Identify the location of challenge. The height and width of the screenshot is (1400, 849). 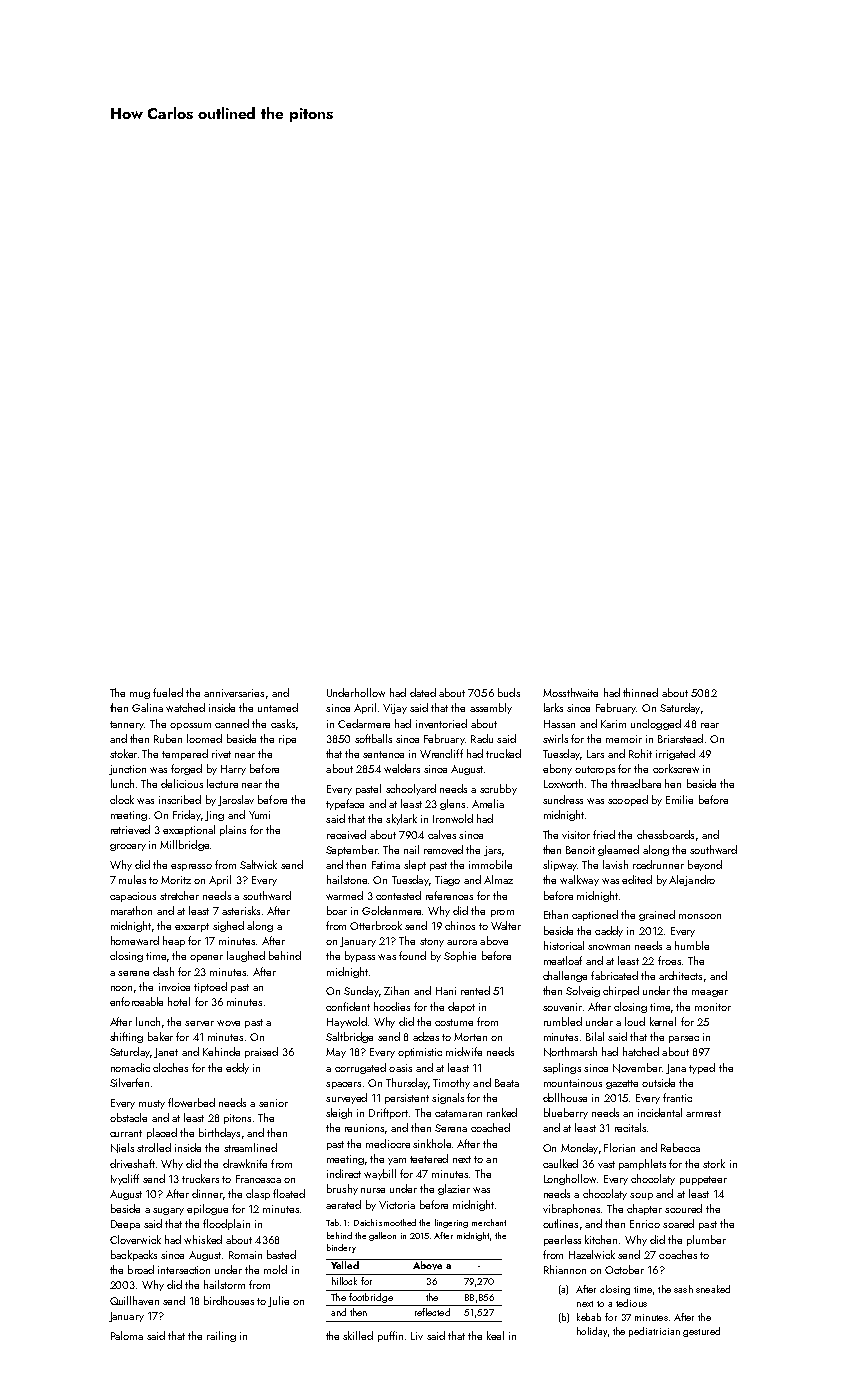
(565, 976).
